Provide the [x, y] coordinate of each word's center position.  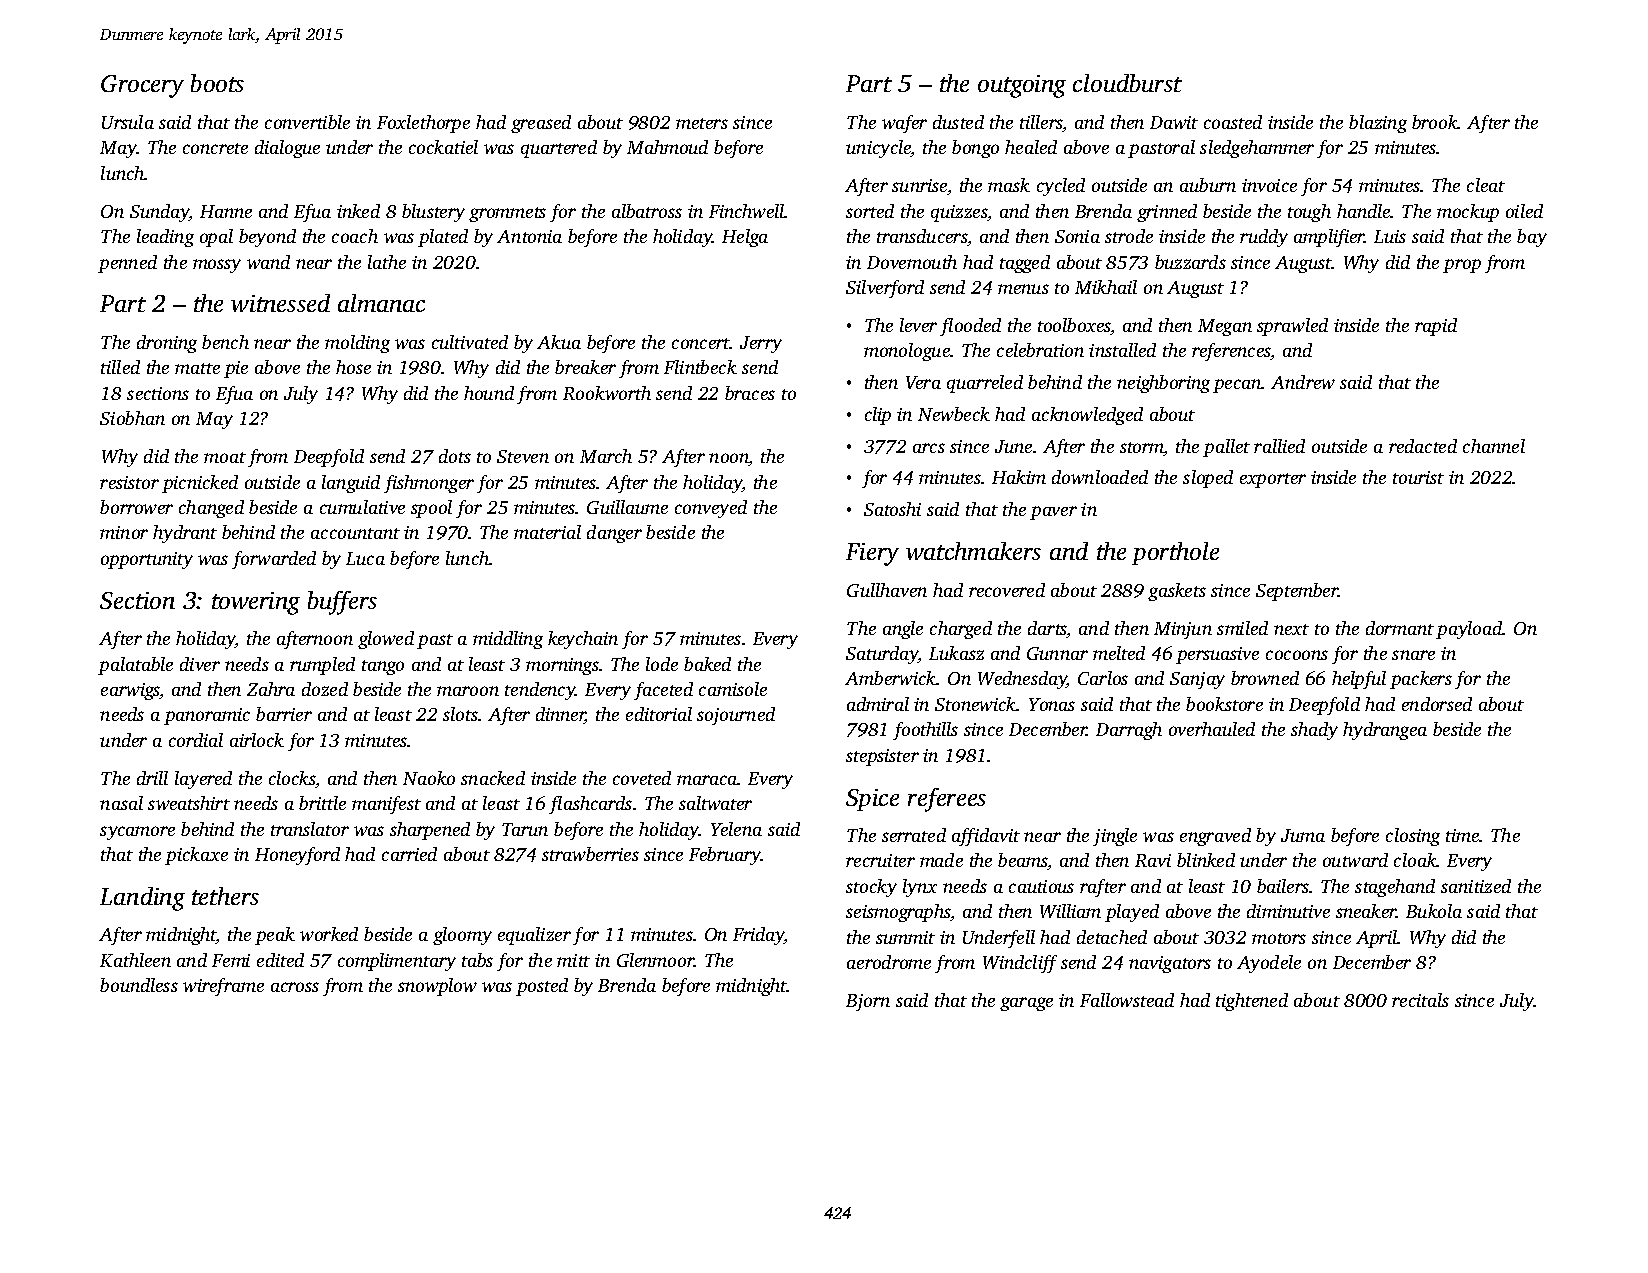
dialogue [287, 149]
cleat [1486, 185]
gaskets [1177, 592]
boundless [139, 985]
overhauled [1212, 729]
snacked [493, 778]
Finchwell [747, 211]
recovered [1007, 590]
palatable [135, 666]
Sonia [1077, 236]
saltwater [715, 803]
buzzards [1190, 262]
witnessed [280, 303]
